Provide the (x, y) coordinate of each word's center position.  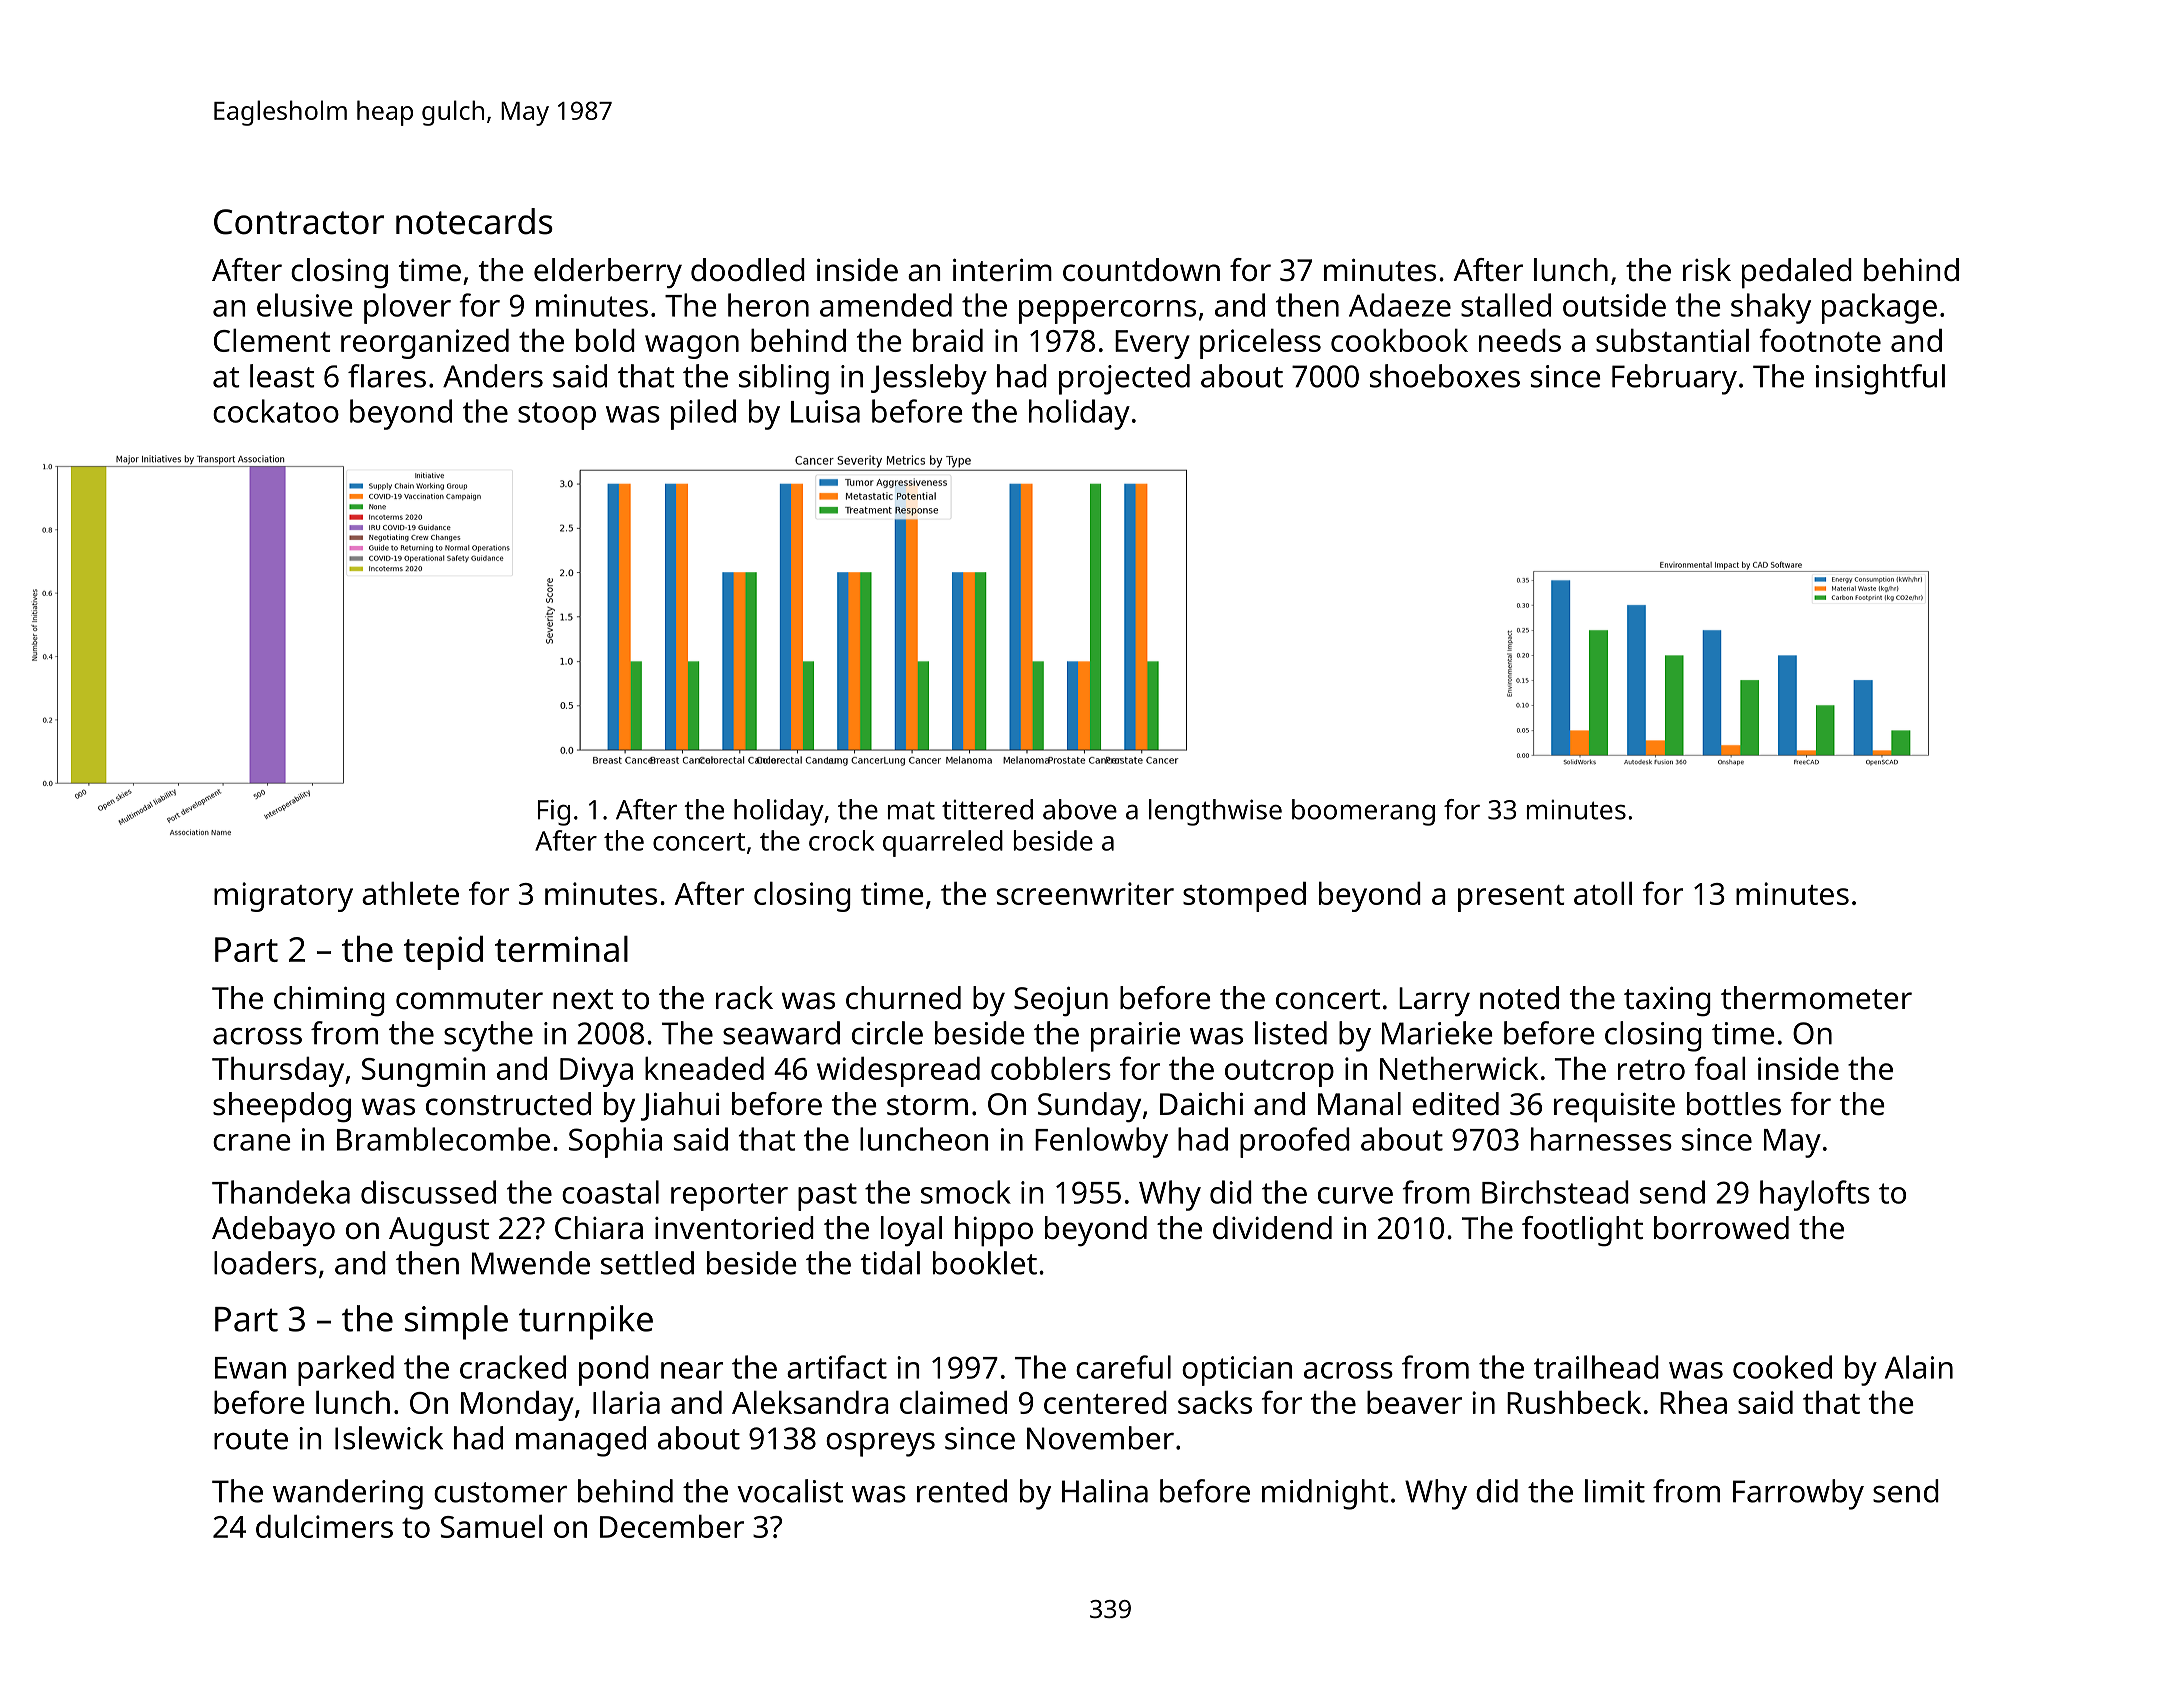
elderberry (608, 273)
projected (1124, 379)
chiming (329, 1001)
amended (886, 305)
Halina (1105, 1491)
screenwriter (1085, 893)
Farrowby (1798, 1494)
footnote (1820, 340)
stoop (557, 416)
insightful (1880, 379)
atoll (1603, 893)
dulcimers (324, 1526)
